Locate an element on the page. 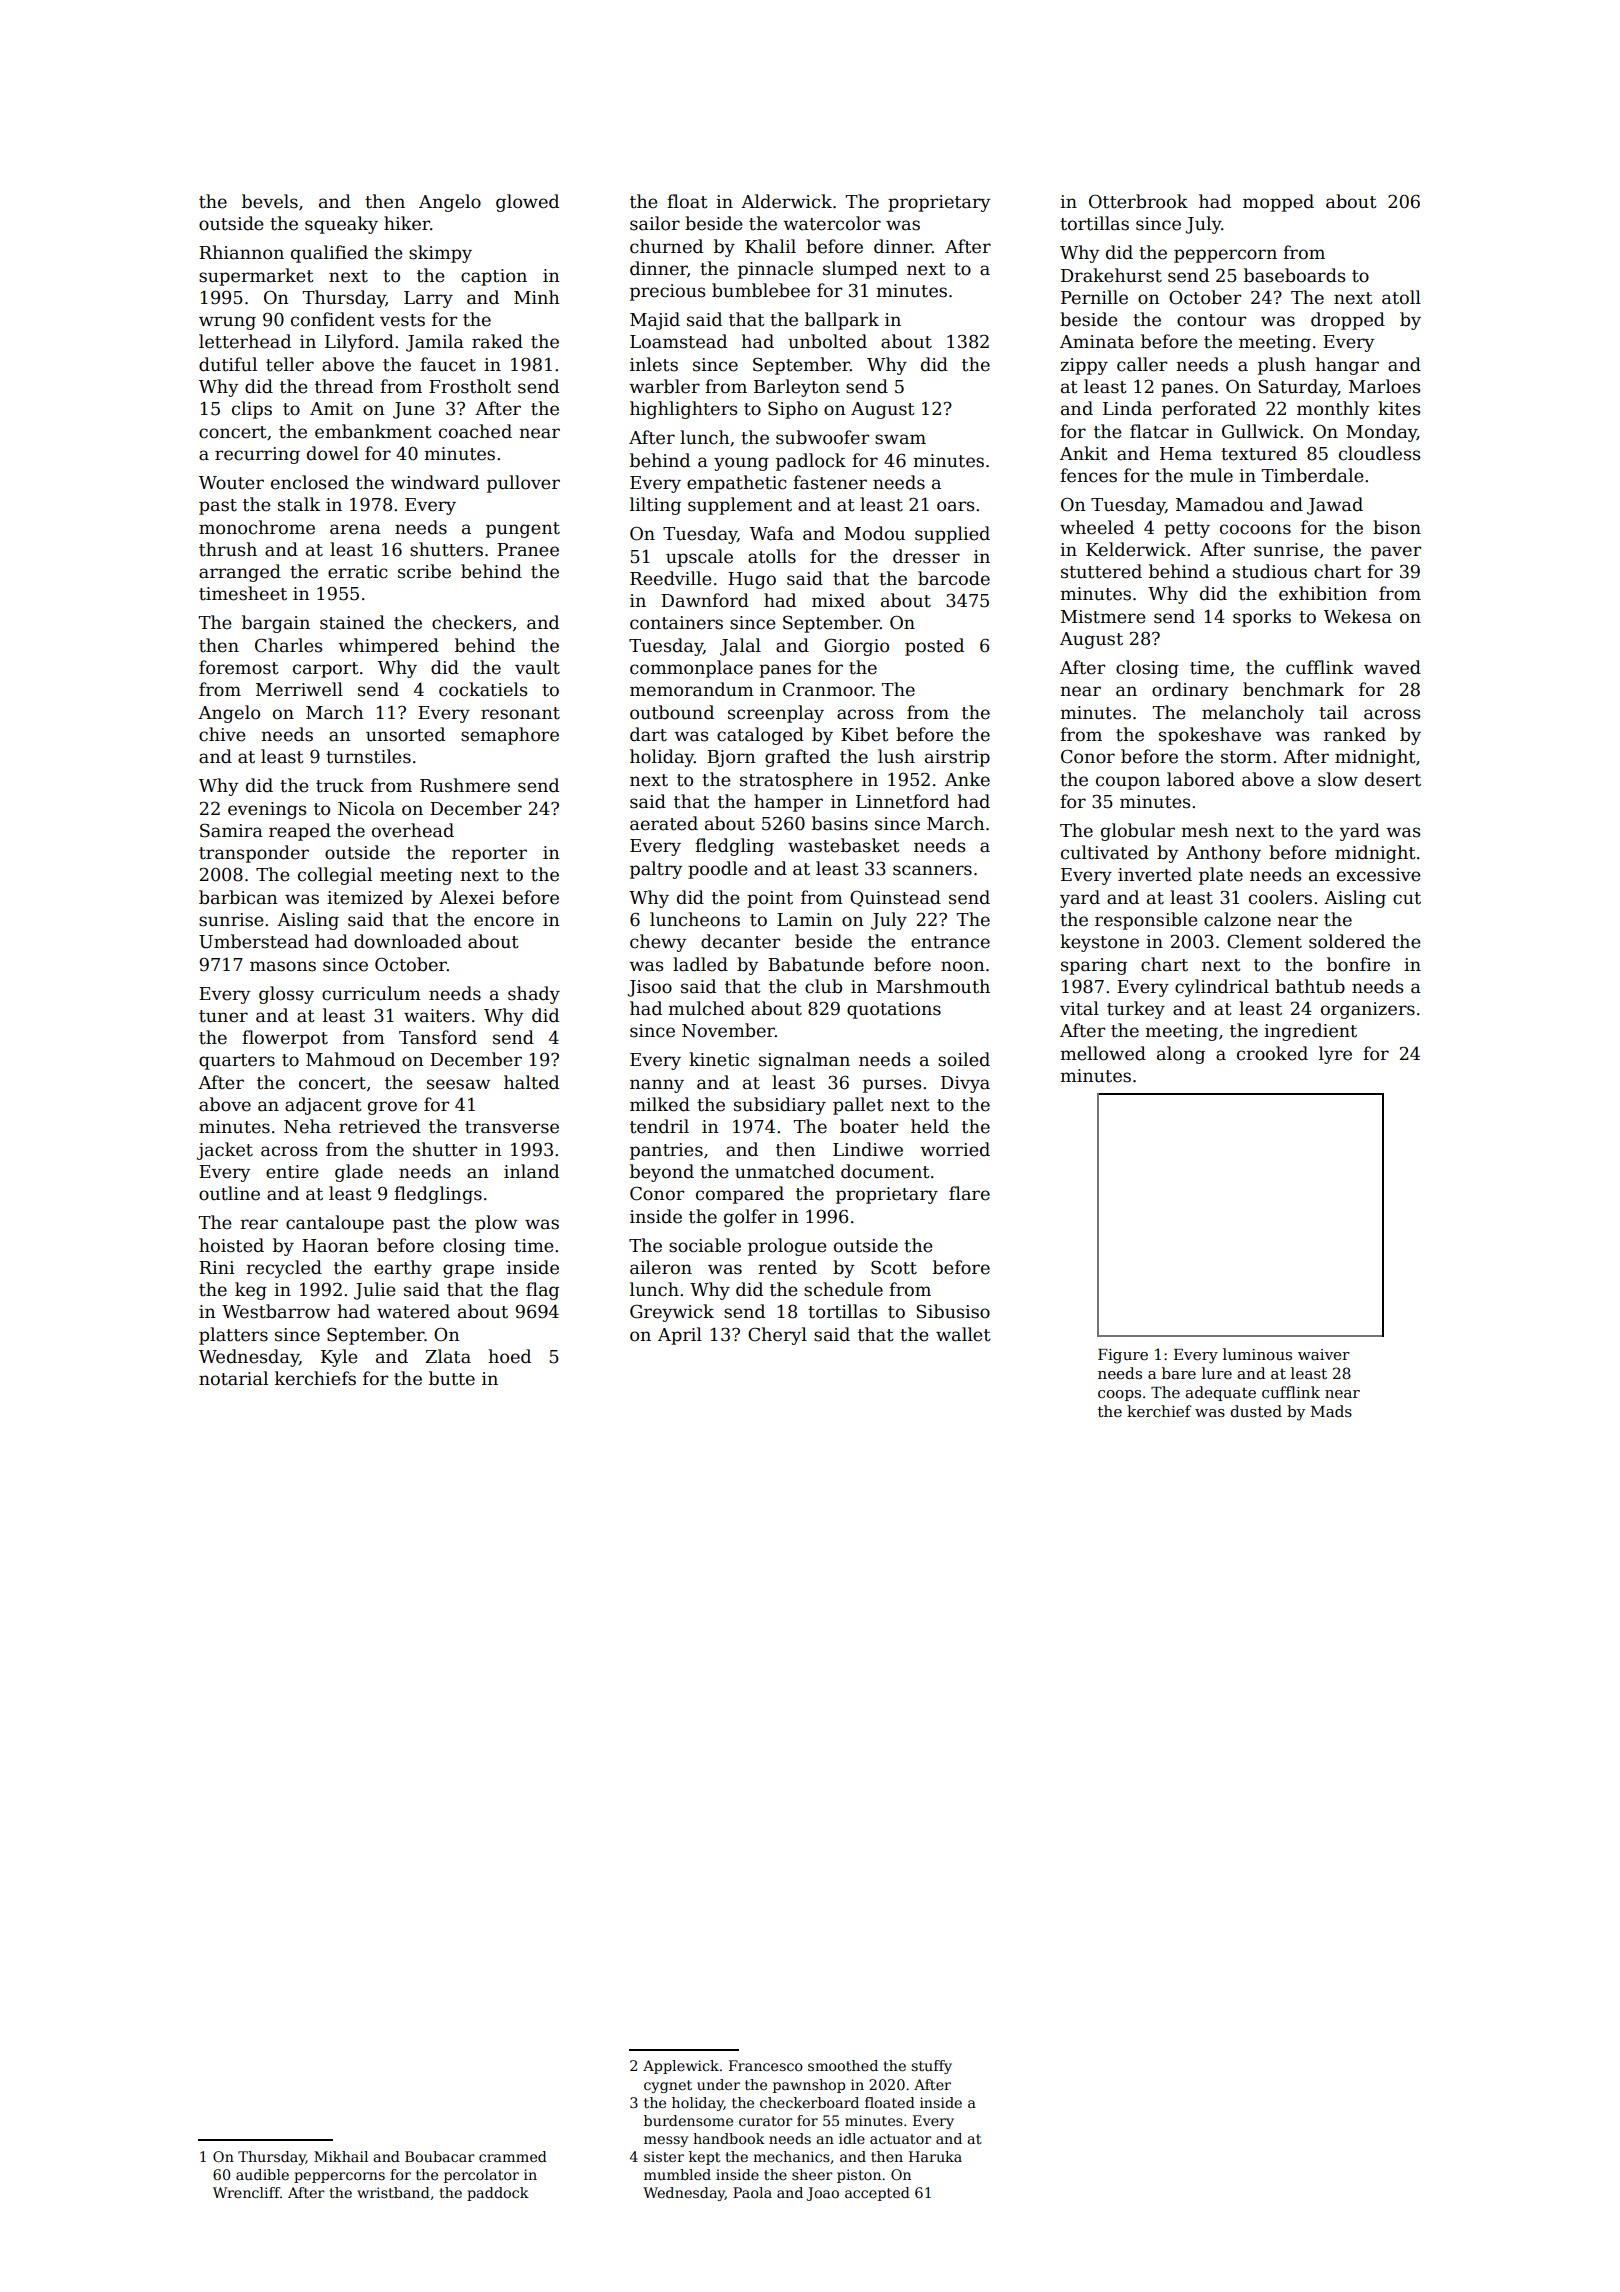  audible is located at coordinates (262, 2174).
